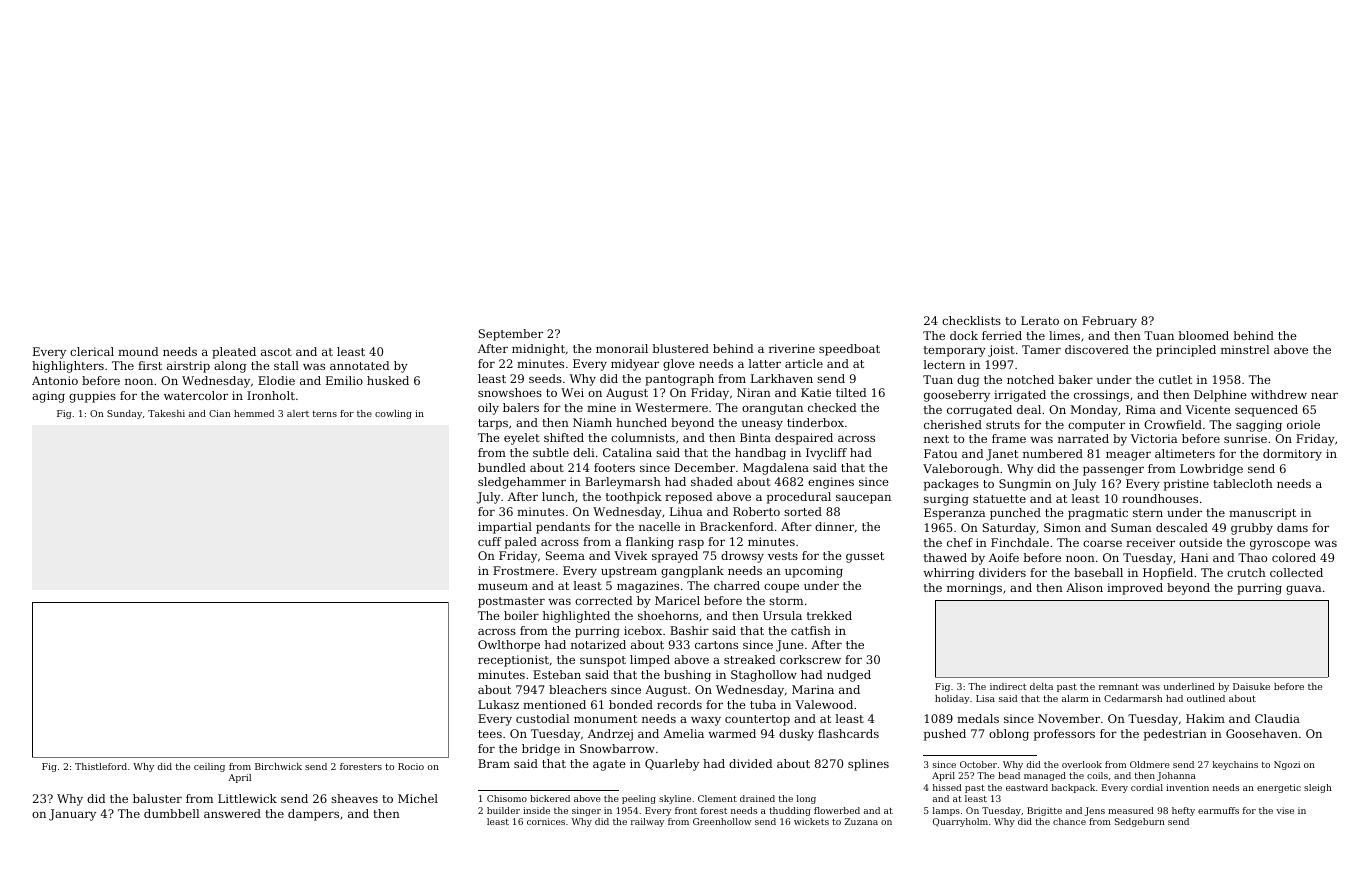 This screenshot has height=887, width=1372. I want to click on balers, so click(521, 407).
